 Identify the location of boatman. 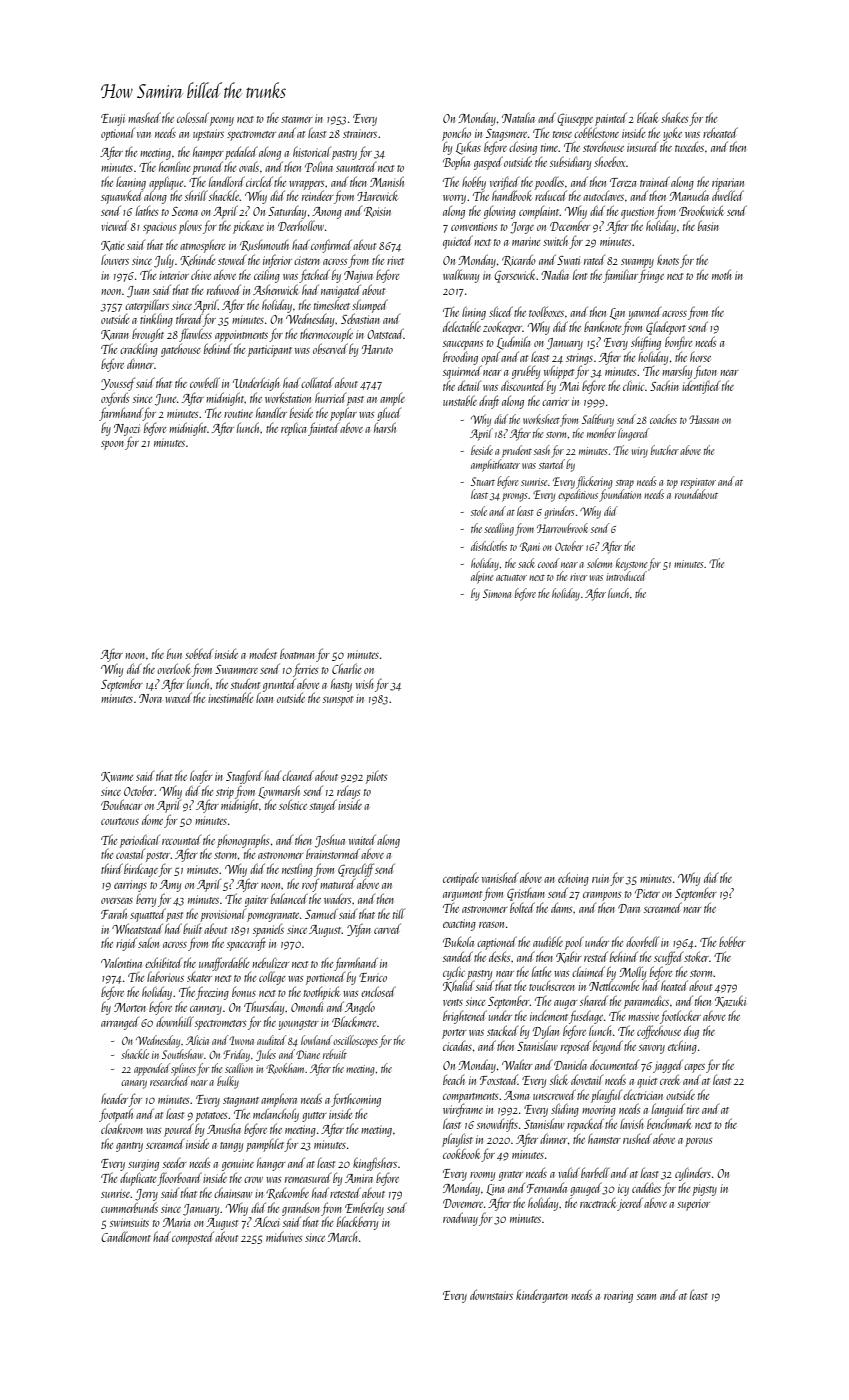
(297, 654).
